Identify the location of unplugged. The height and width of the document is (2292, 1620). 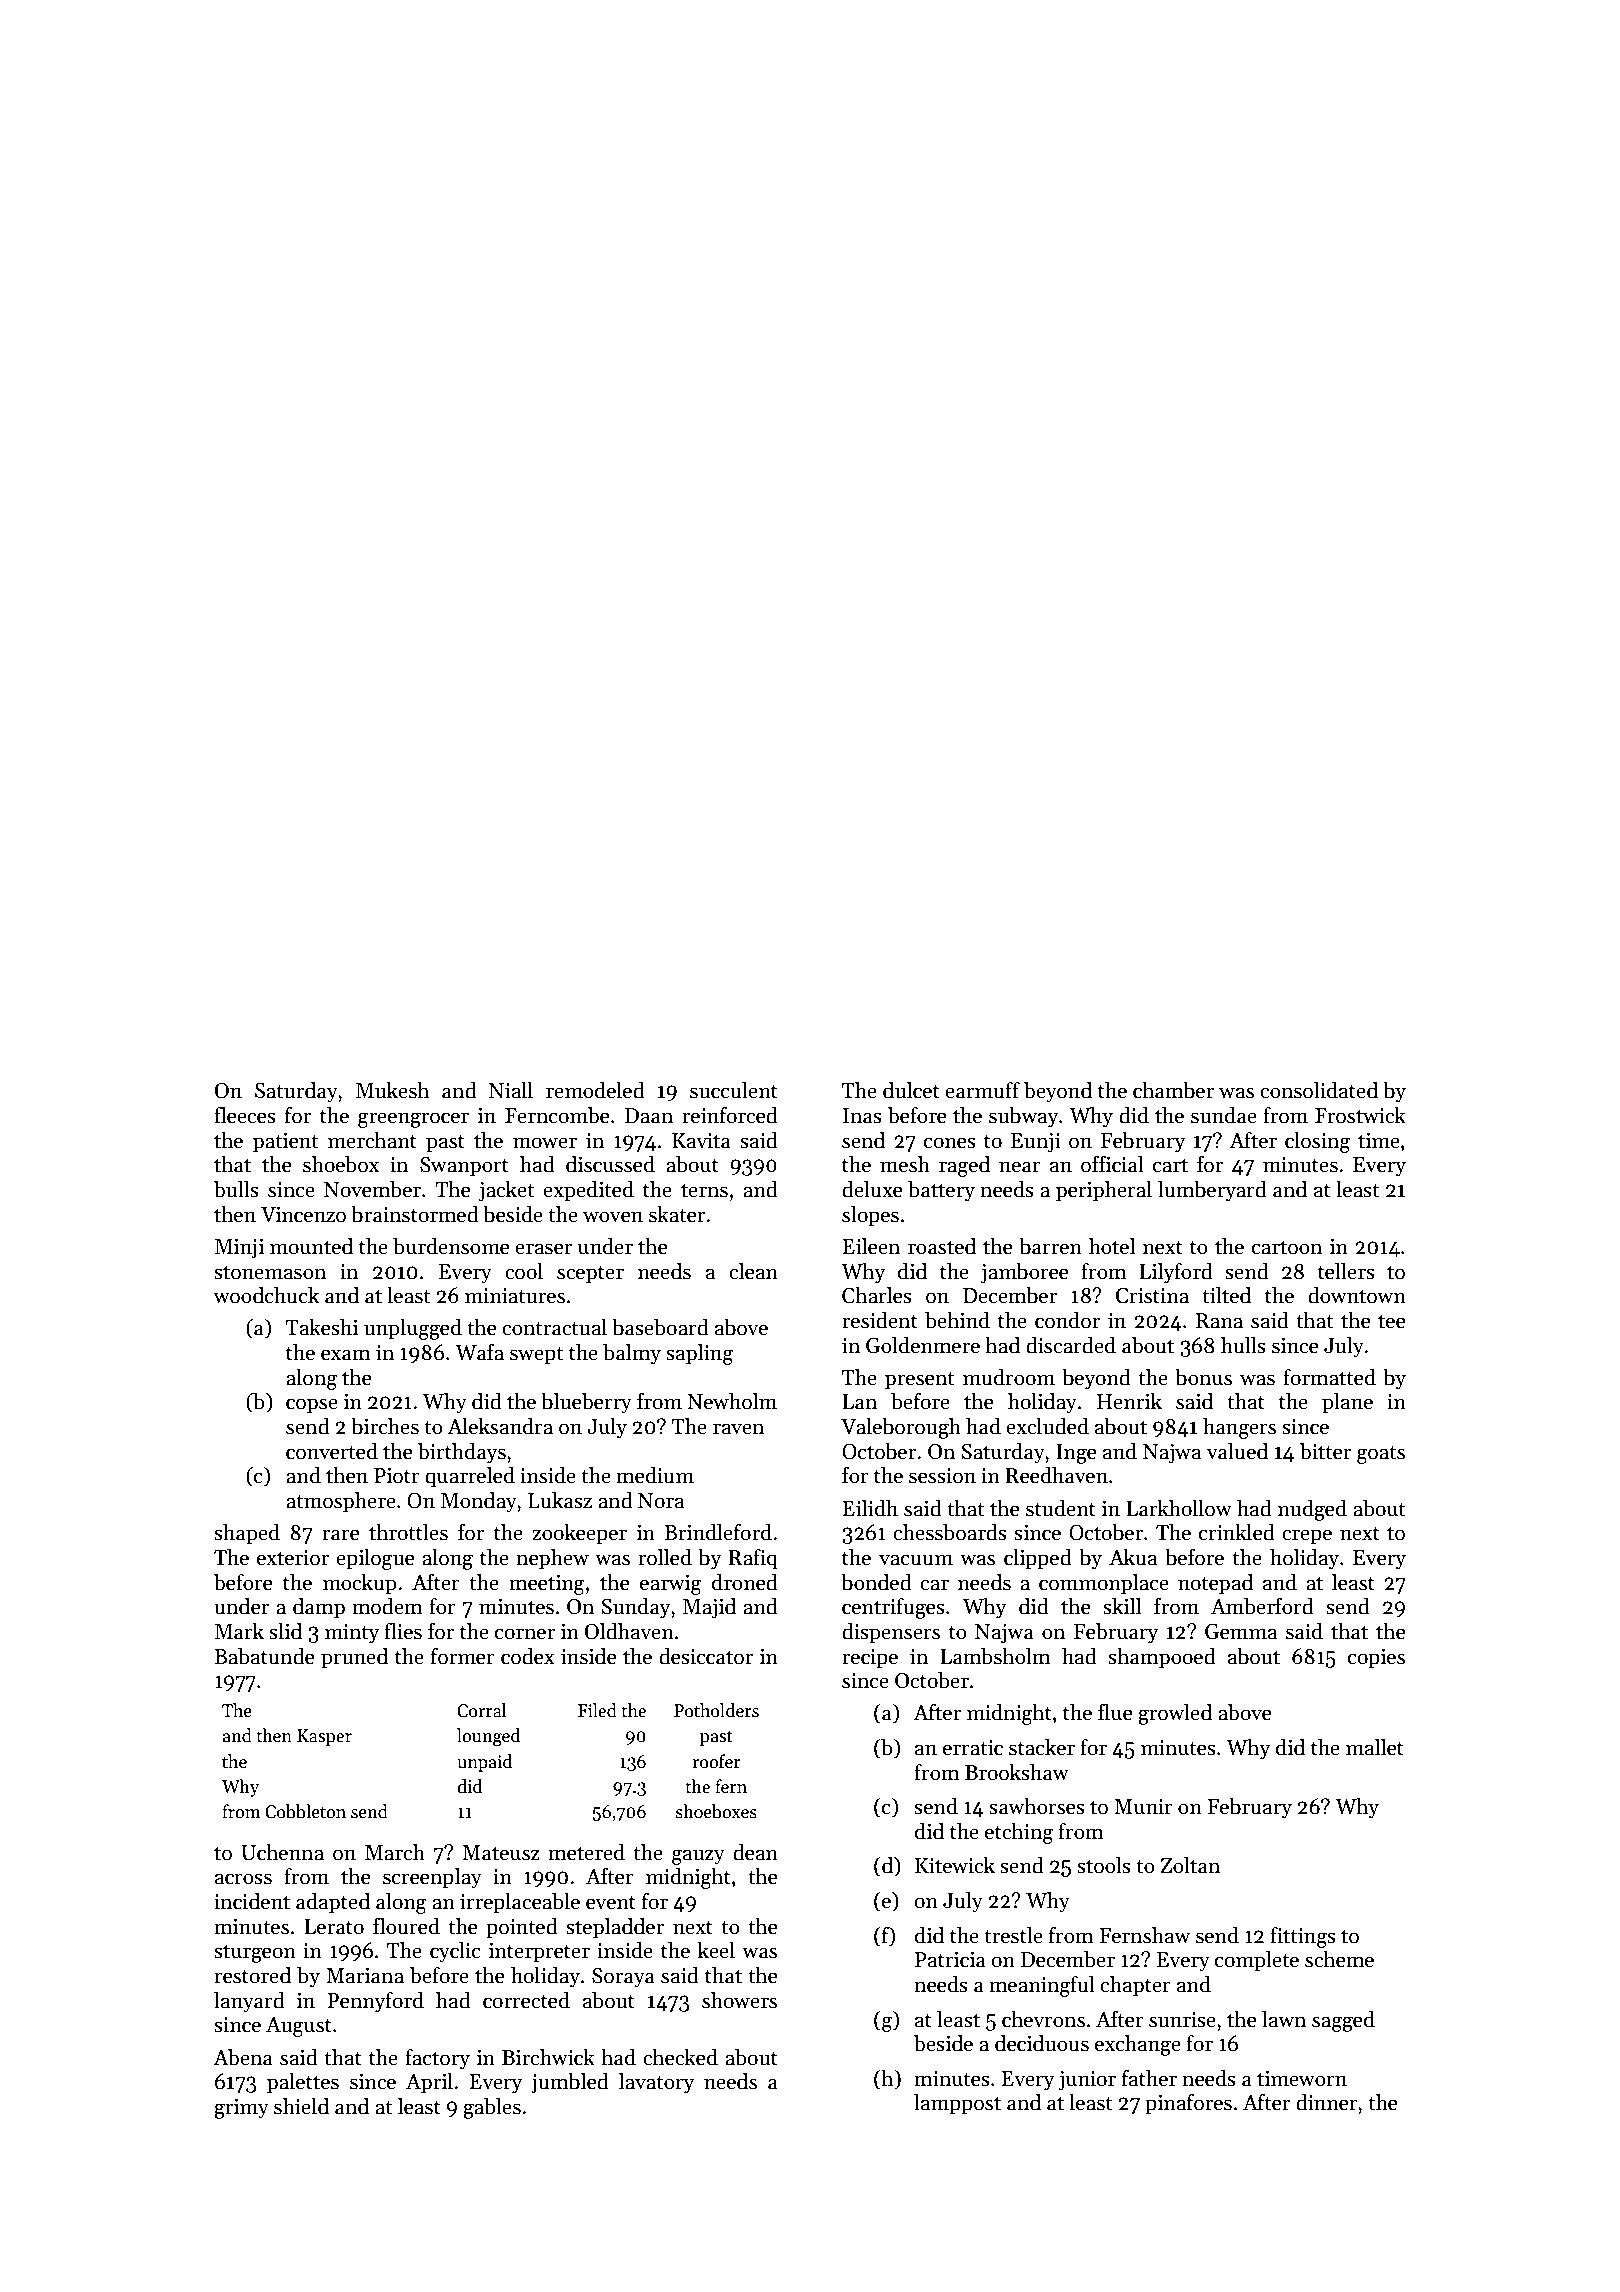
(413, 1329).
